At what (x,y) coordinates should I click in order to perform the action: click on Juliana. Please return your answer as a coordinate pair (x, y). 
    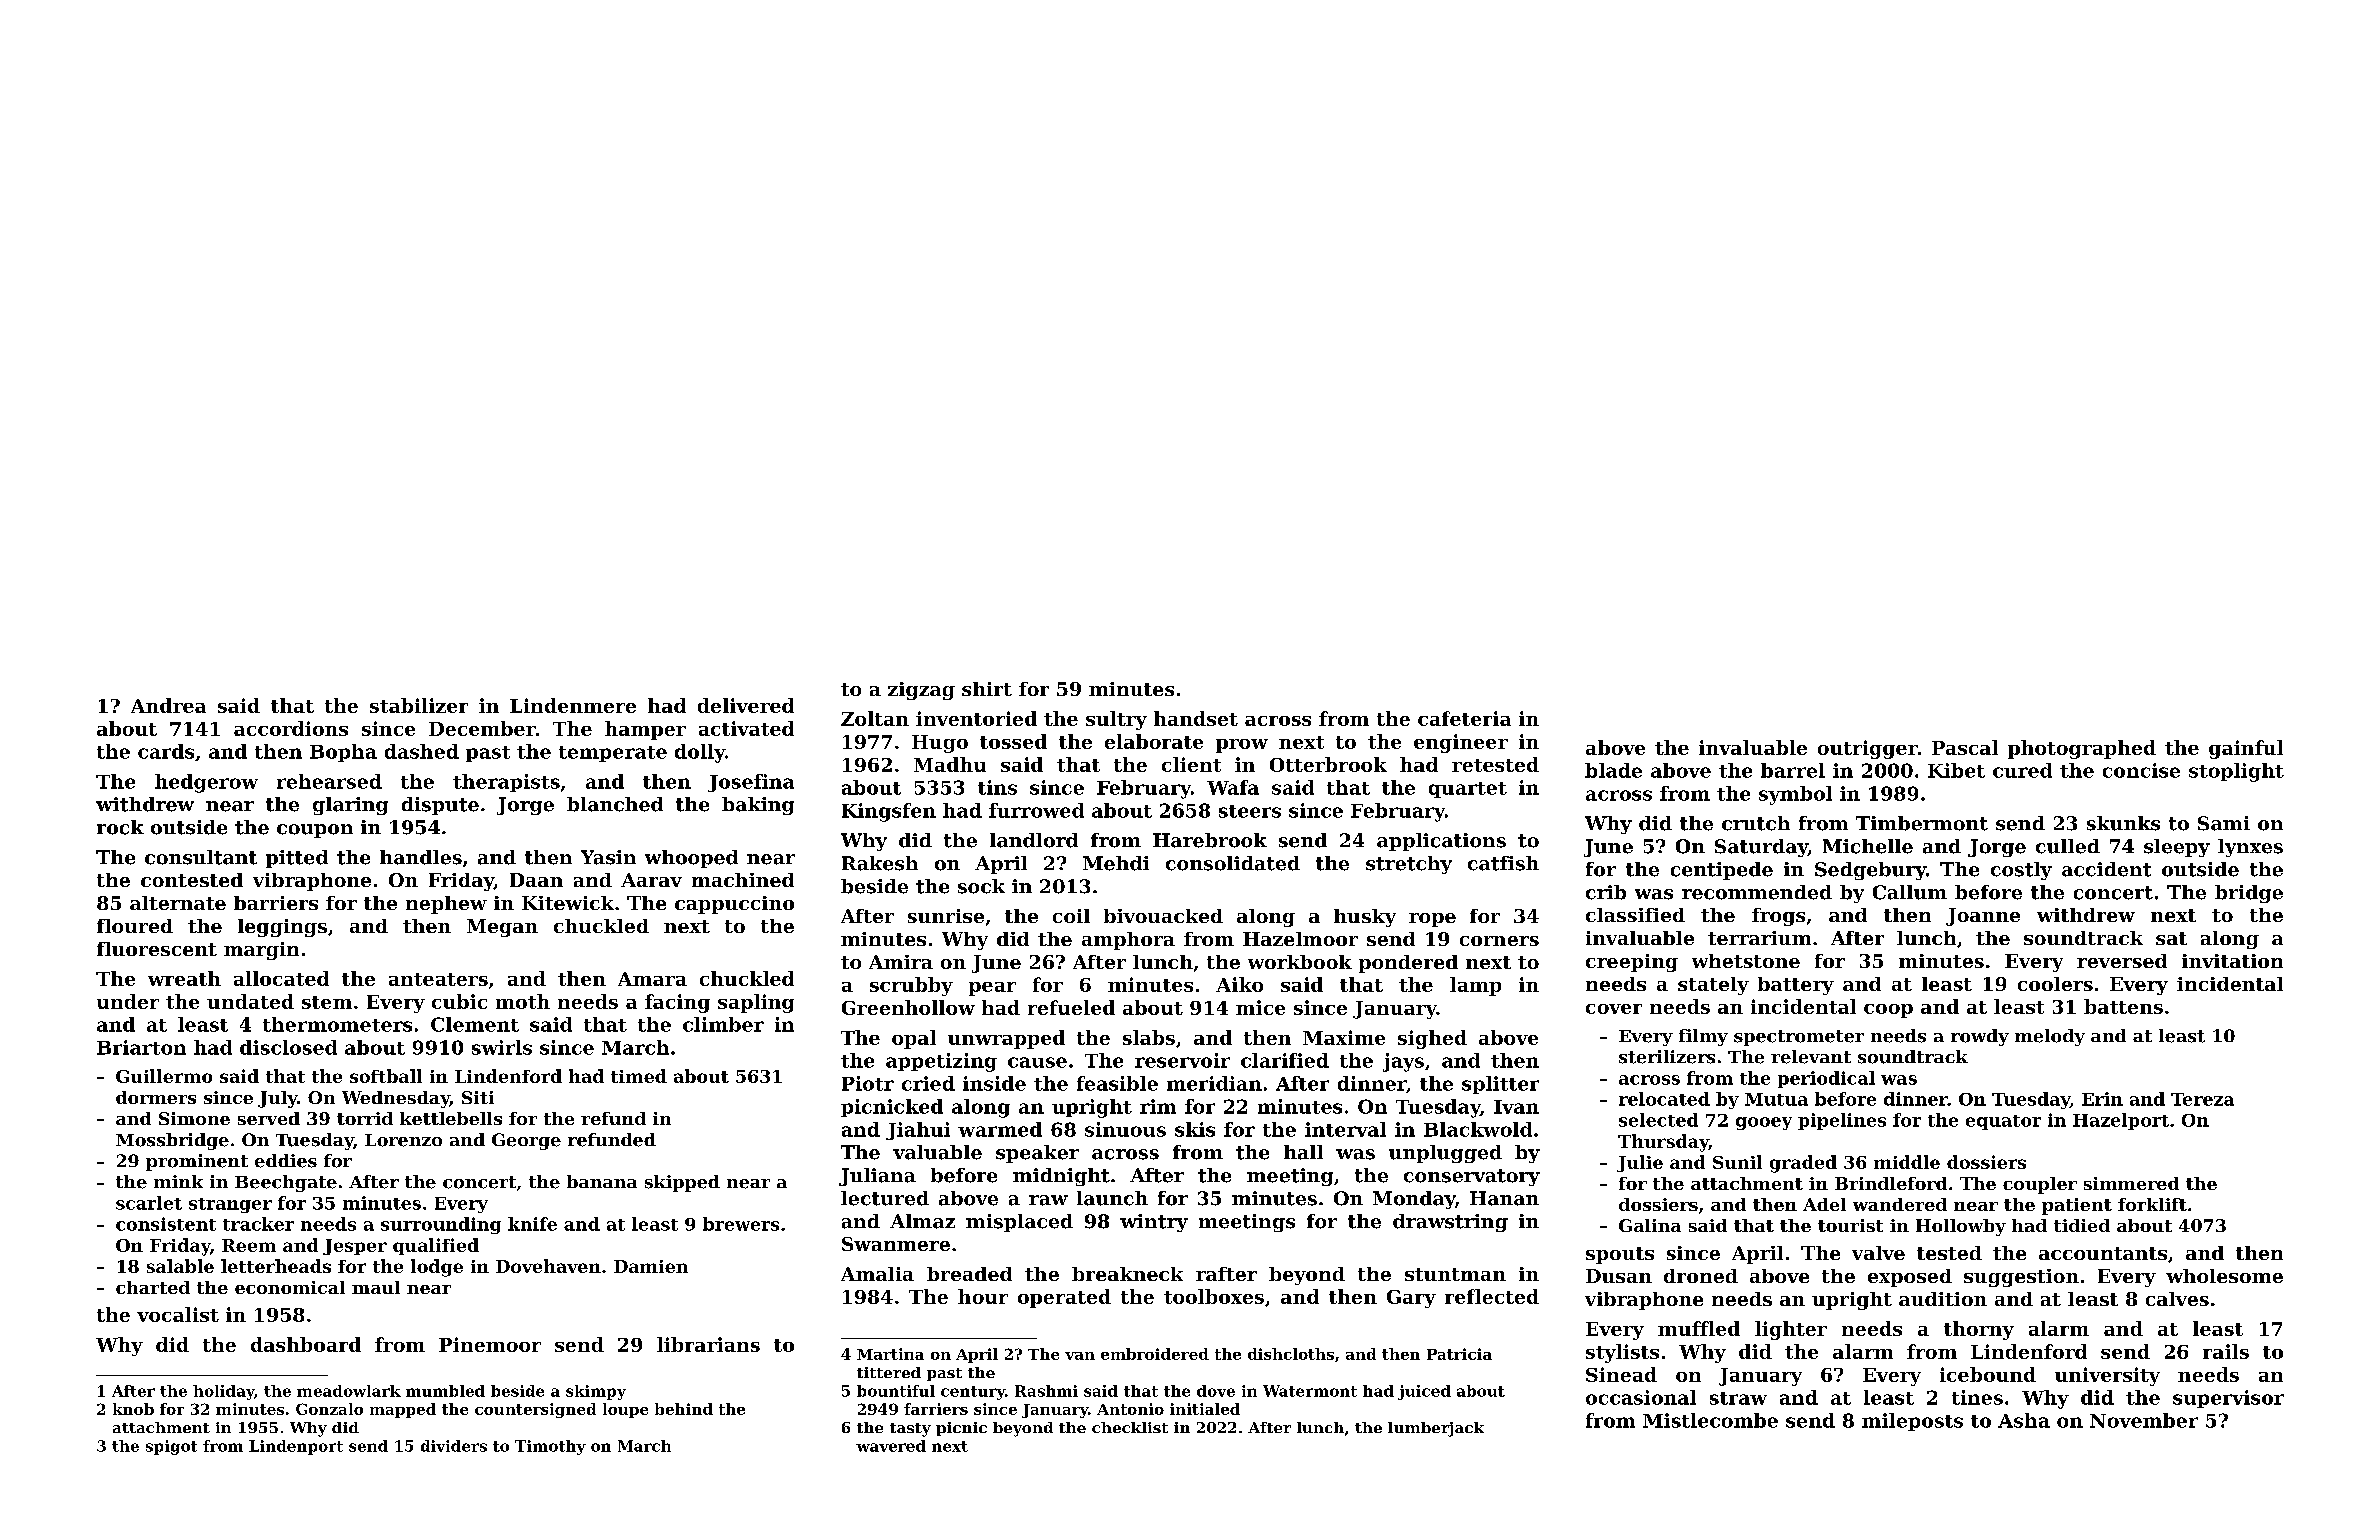
    Looking at the image, I should click on (877, 1177).
